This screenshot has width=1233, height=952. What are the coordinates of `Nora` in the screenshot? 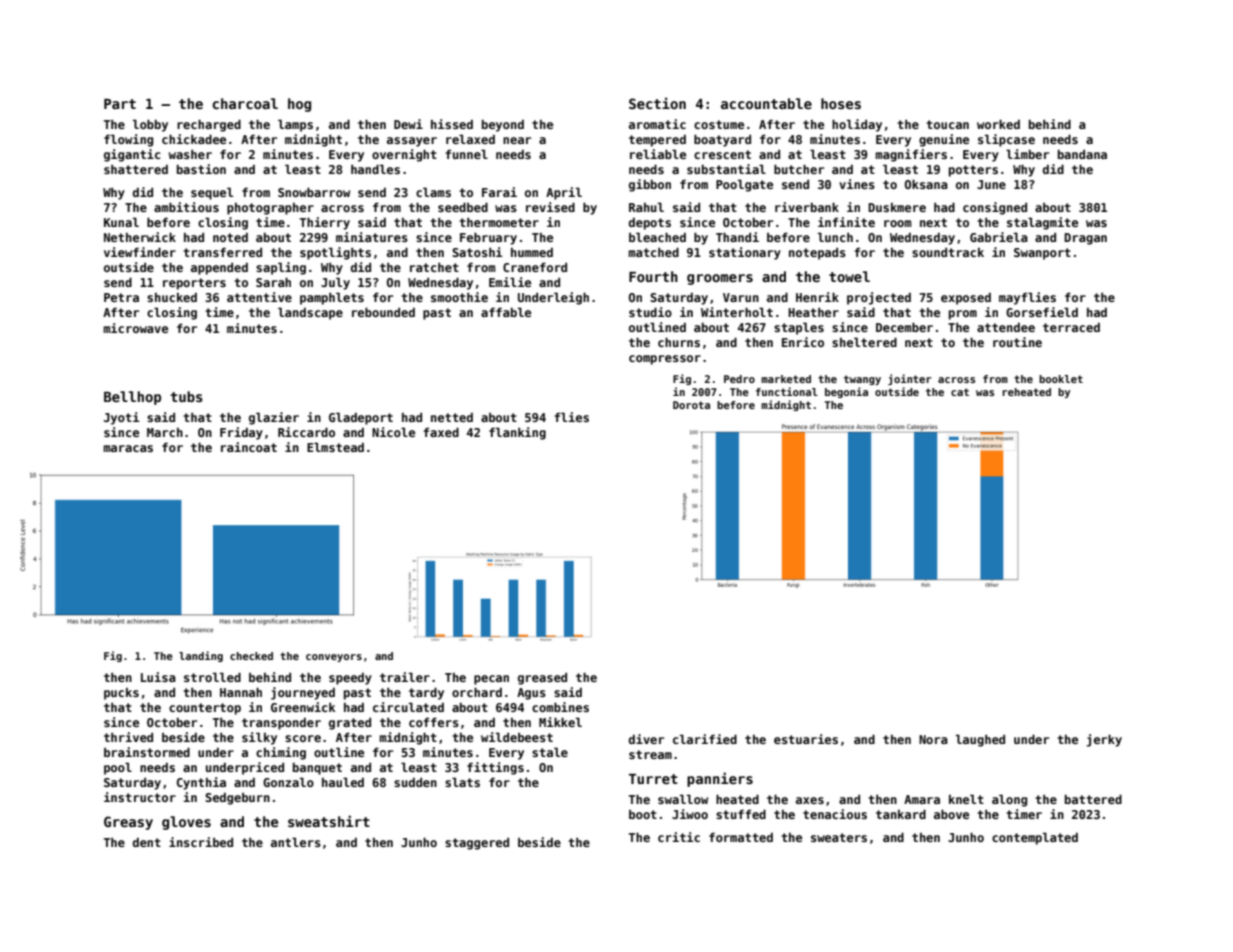 It's located at (933, 739).
